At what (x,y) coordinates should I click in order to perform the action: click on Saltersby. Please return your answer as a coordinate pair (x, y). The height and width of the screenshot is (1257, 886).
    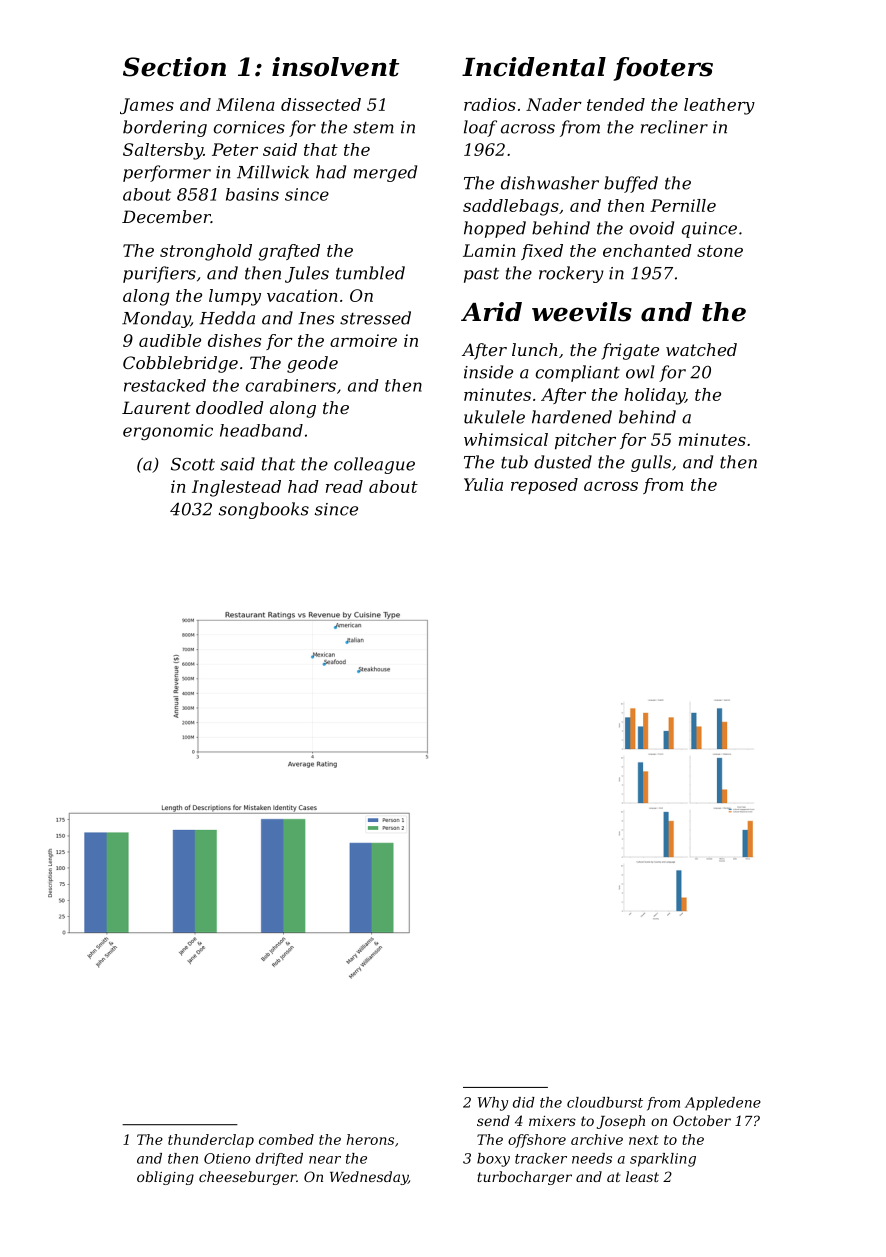
    Looking at the image, I should click on (163, 151).
